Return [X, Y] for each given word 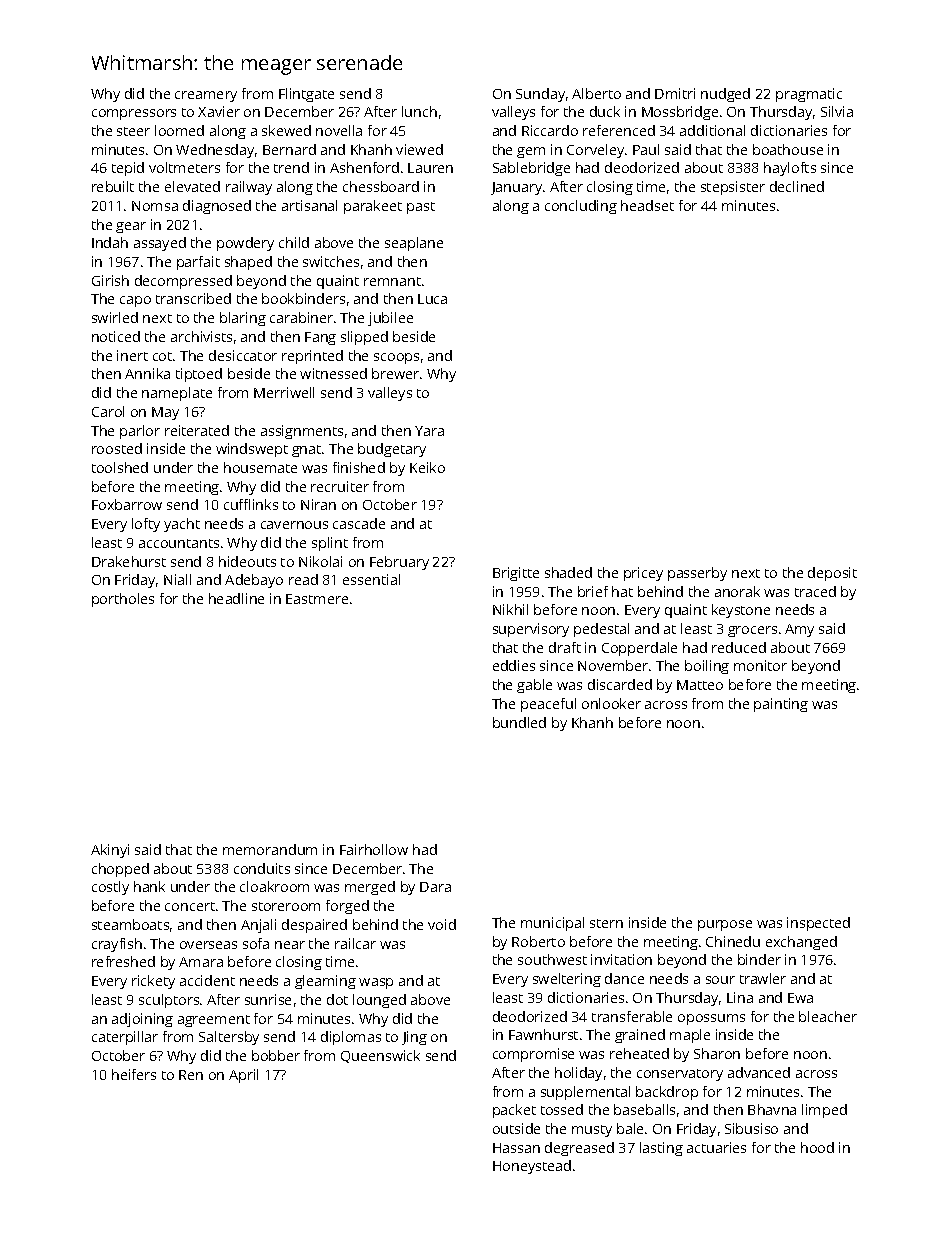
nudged [725, 95]
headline [236, 598]
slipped [364, 338]
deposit [832, 574]
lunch [419, 111]
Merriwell [284, 392]
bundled [519, 722]
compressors [134, 114]
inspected [818, 924]
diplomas [351, 1038]
